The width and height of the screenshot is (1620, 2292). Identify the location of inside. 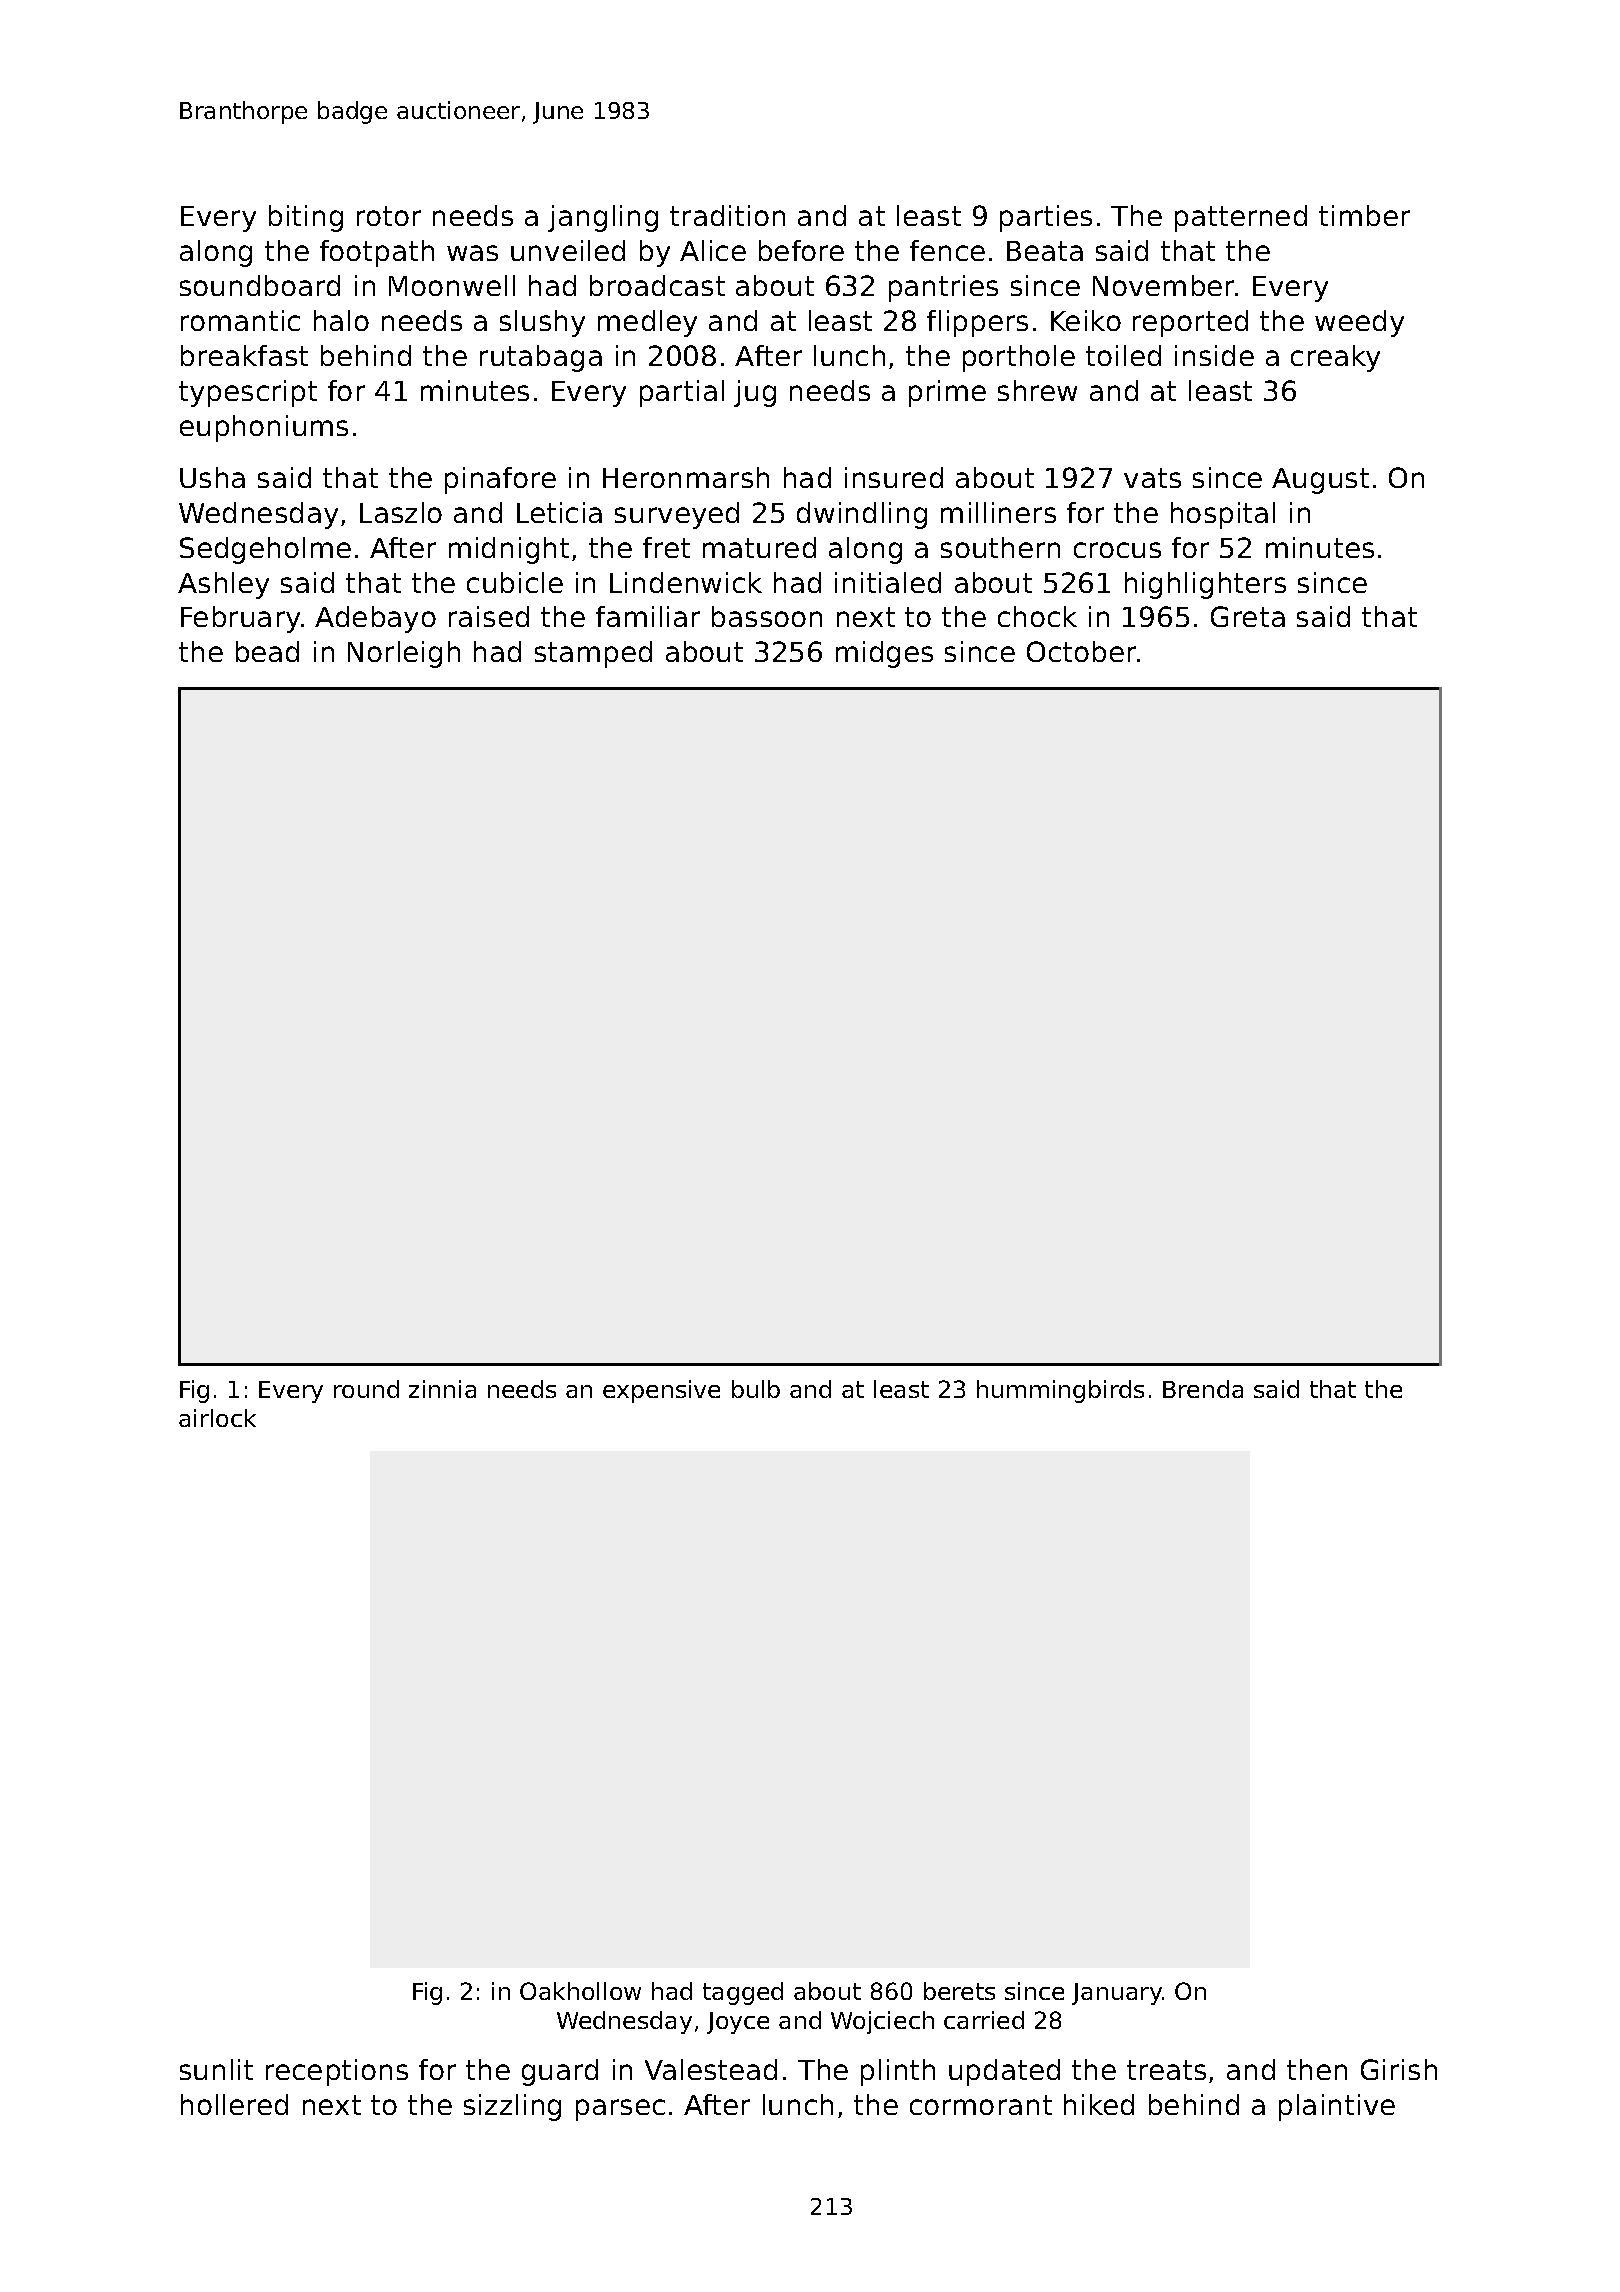
(1214, 355).
